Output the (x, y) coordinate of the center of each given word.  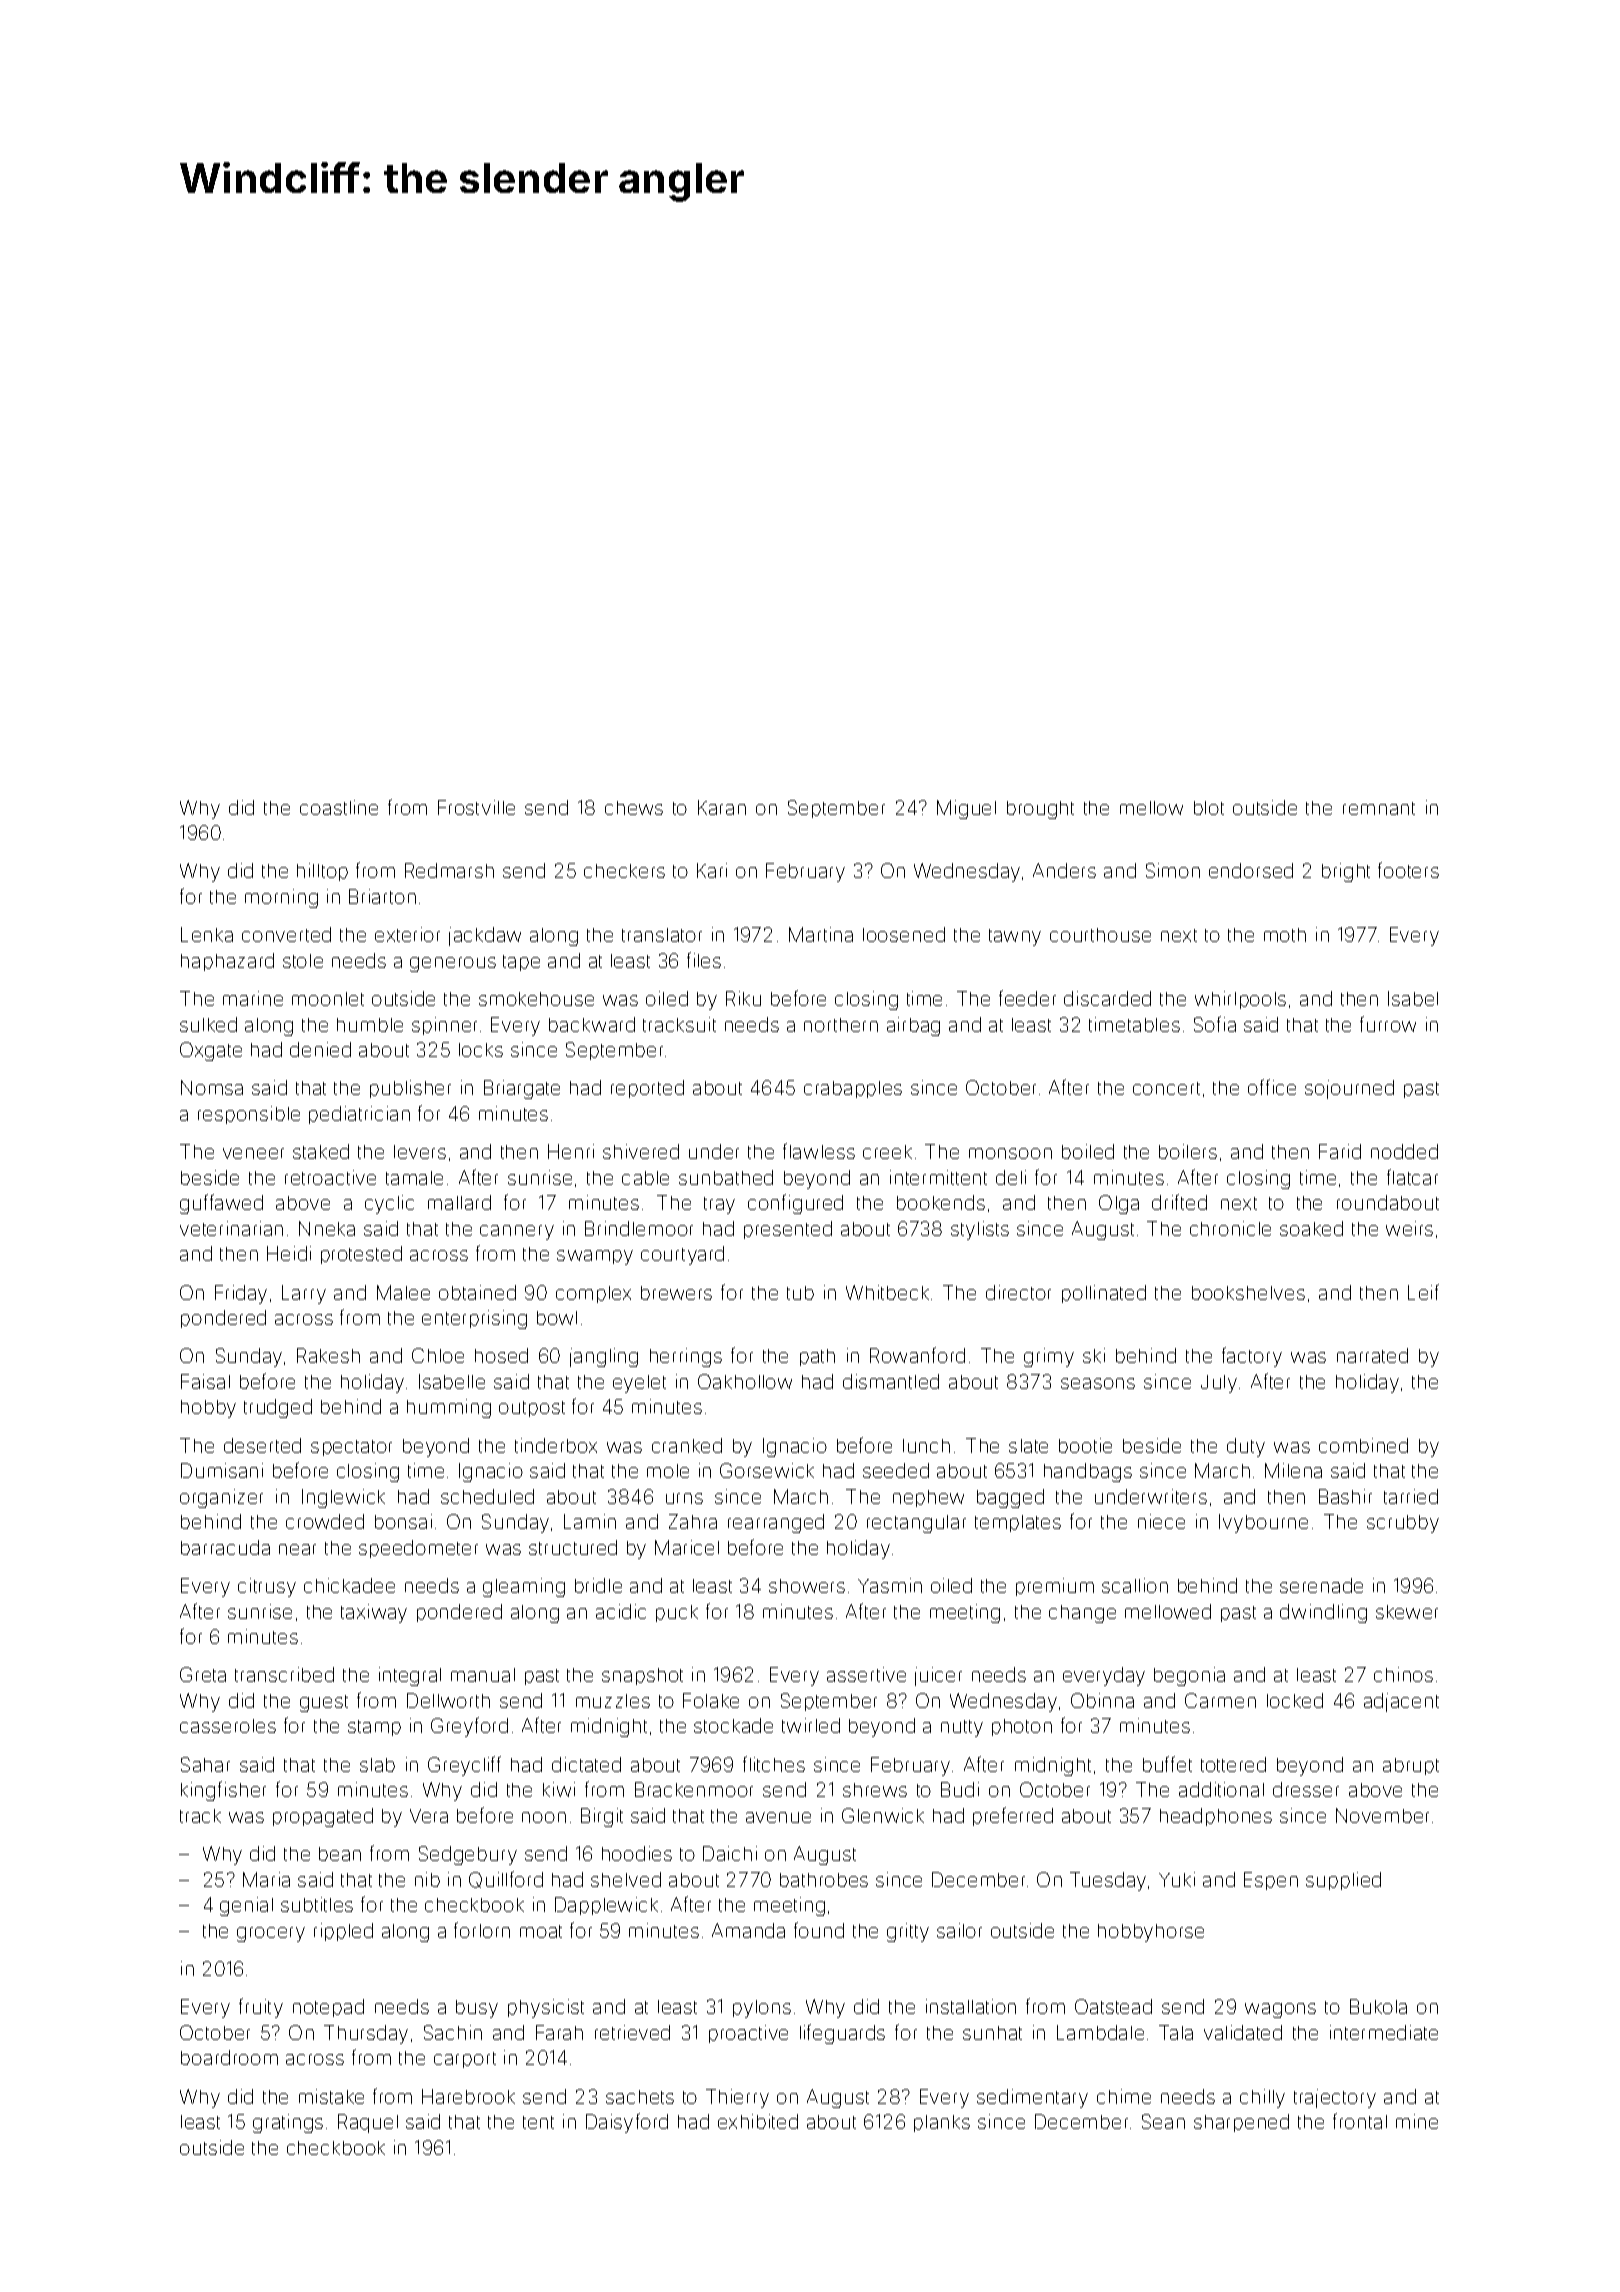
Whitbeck (887, 1292)
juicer (938, 1676)
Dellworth (448, 1700)
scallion (1135, 1585)
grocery (271, 1934)
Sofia (1215, 1024)
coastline (339, 807)
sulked (208, 1024)
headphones (1216, 1817)
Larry (304, 1294)
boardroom (229, 2057)
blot (1209, 808)
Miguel (966, 809)
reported (647, 1089)
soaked (1311, 1228)
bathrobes (824, 1880)
